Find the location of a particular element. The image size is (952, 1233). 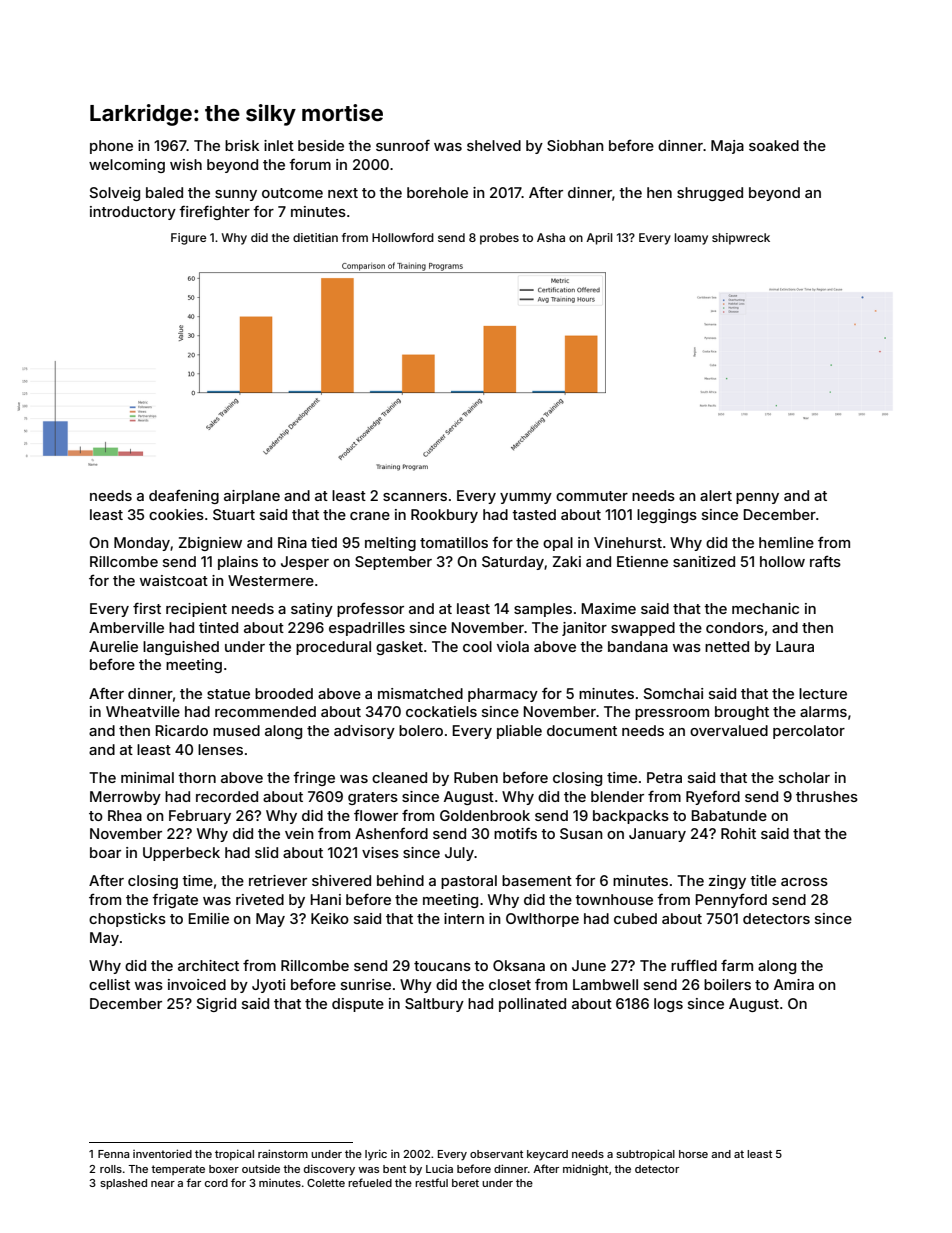

loamy is located at coordinates (691, 239).
